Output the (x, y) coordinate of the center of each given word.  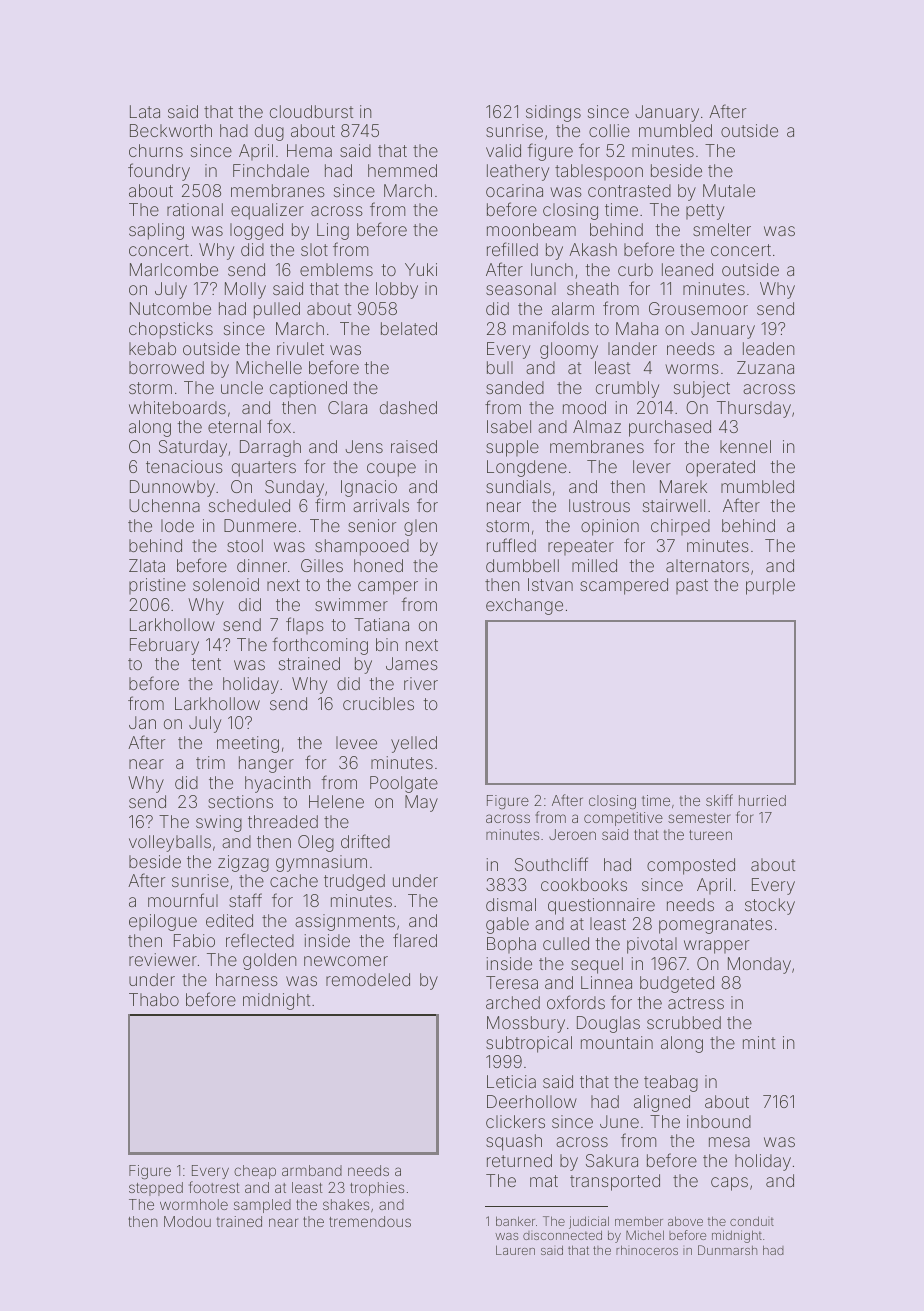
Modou (187, 1221)
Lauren (515, 1250)
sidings (553, 113)
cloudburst (311, 111)
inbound (719, 1121)
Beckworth (171, 130)
